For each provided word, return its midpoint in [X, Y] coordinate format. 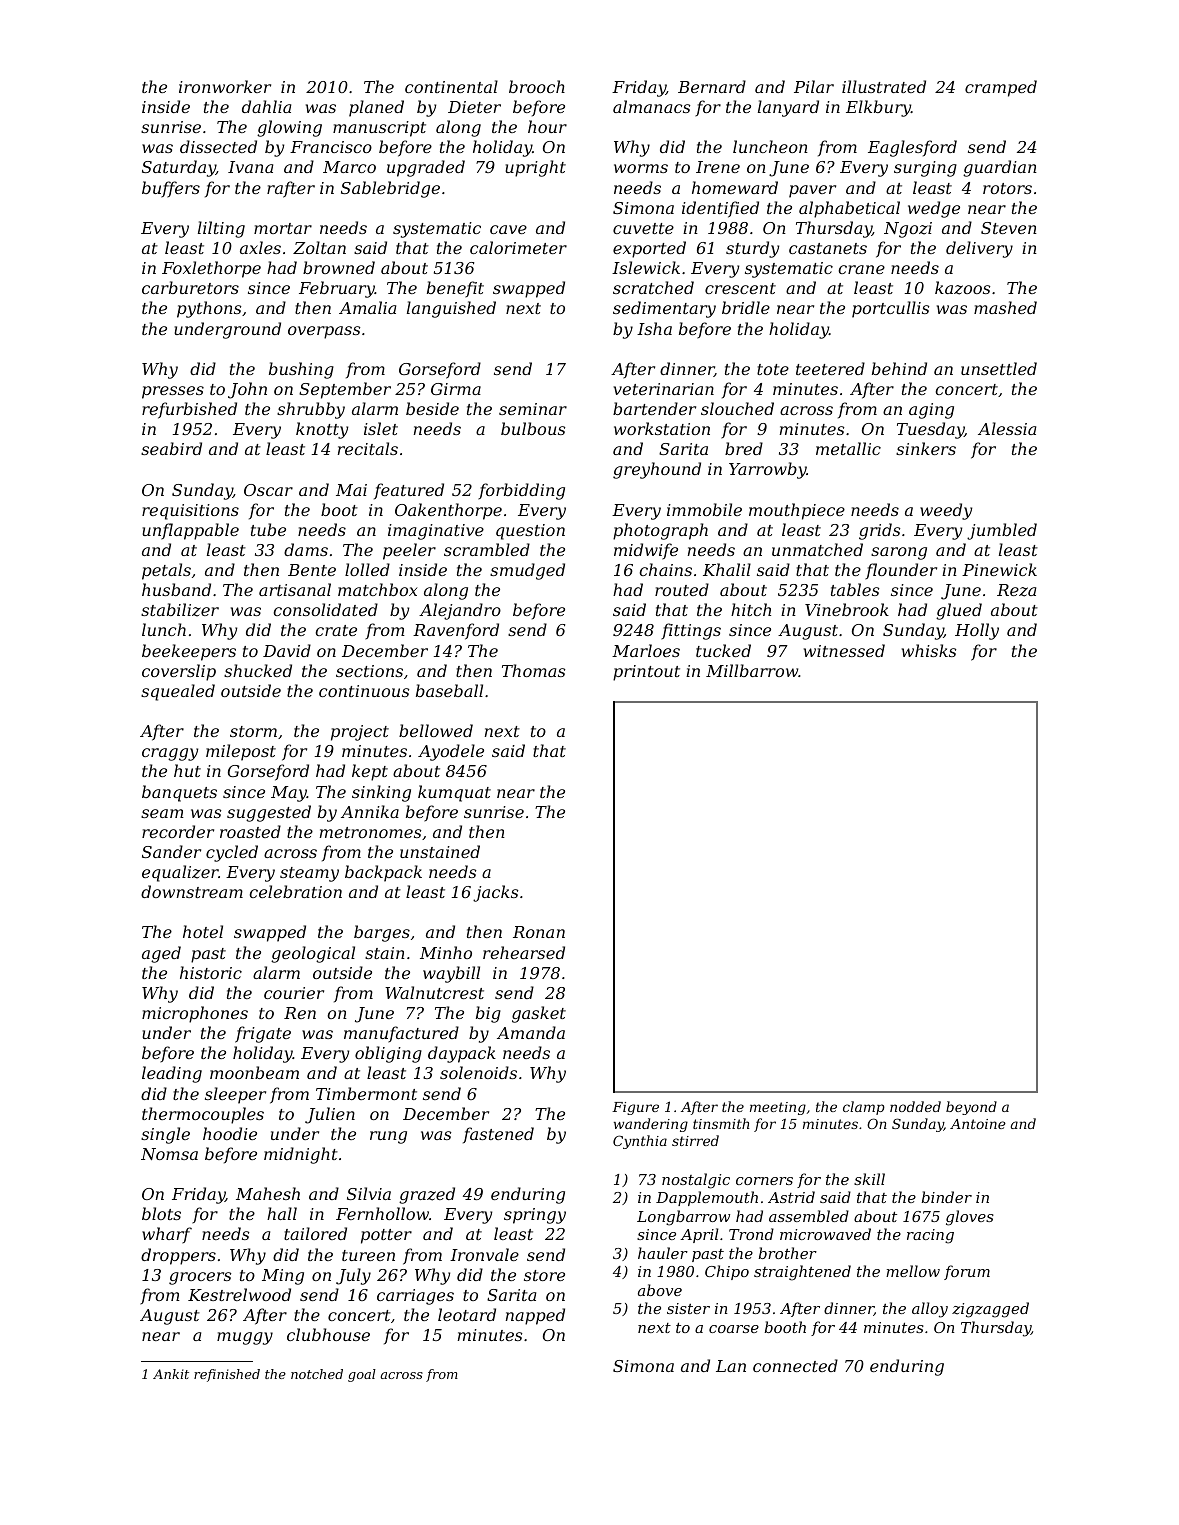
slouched [737, 408]
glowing [289, 128]
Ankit [171, 1374]
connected [795, 1365]
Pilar [814, 86]
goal [362, 1375]
